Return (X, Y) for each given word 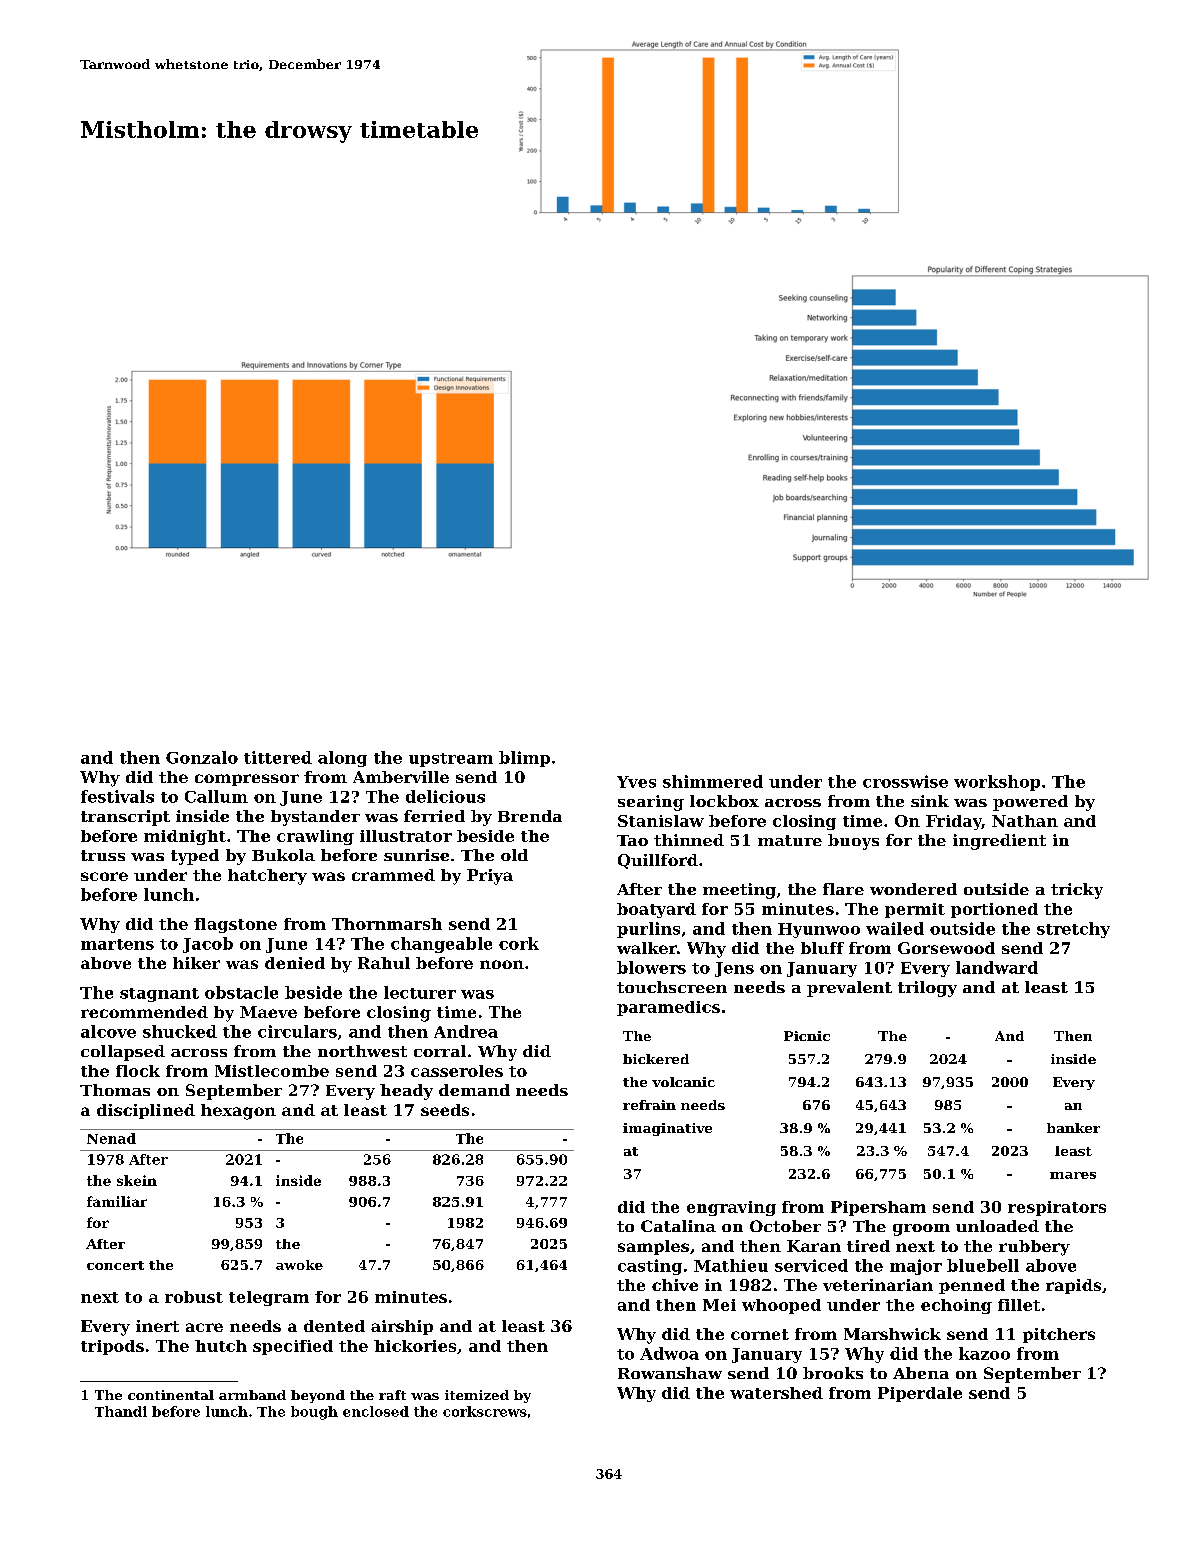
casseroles (457, 1071)
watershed (776, 1393)
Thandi (121, 1411)
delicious (445, 796)
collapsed (123, 1053)
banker (1073, 1128)
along (342, 759)
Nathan (1025, 821)
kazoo (984, 1353)
